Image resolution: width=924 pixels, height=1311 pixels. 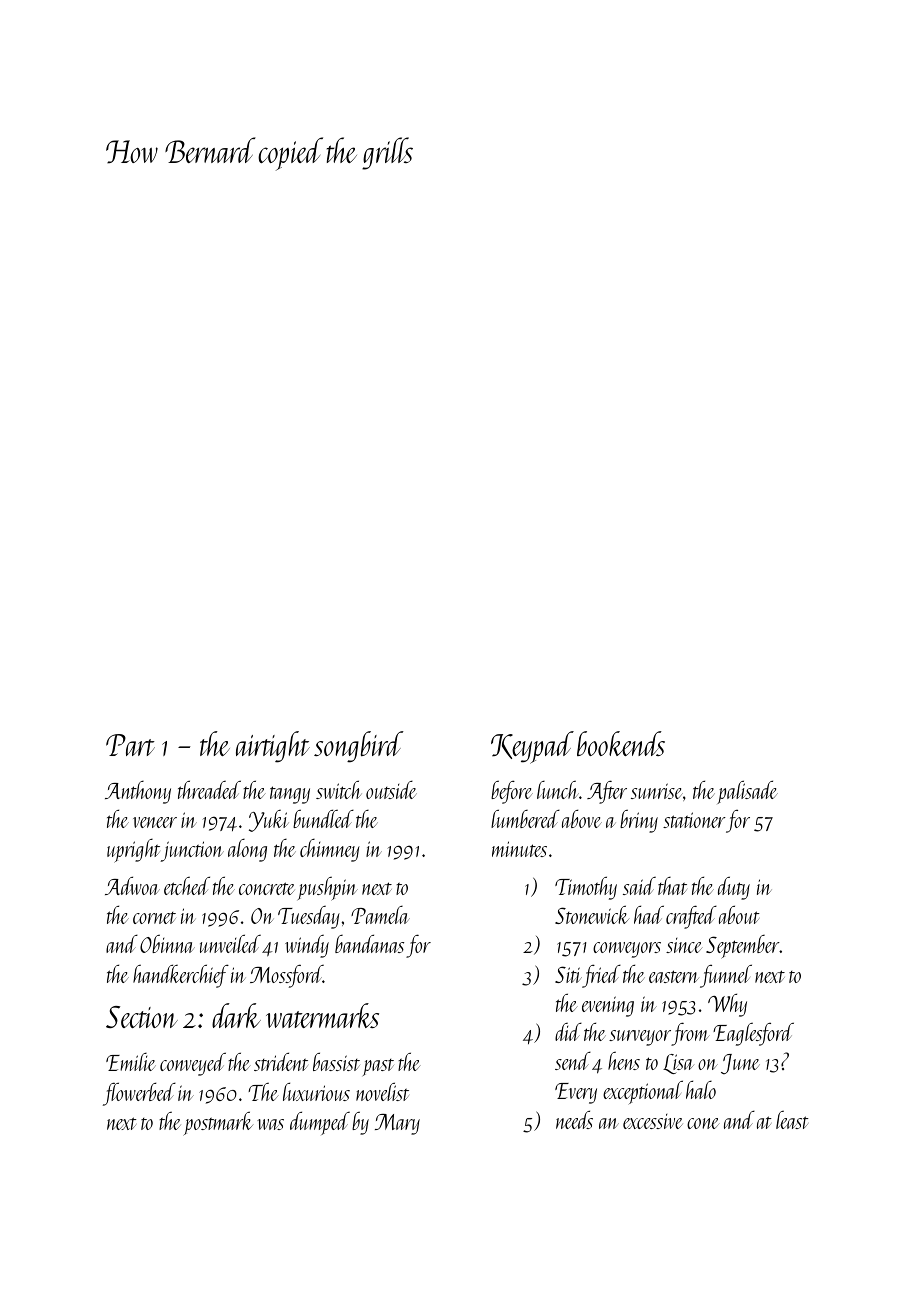 What do you see at coordinates (694, 820) in the screenshot?
I see `stationer` at bounding box center [694, 820].
